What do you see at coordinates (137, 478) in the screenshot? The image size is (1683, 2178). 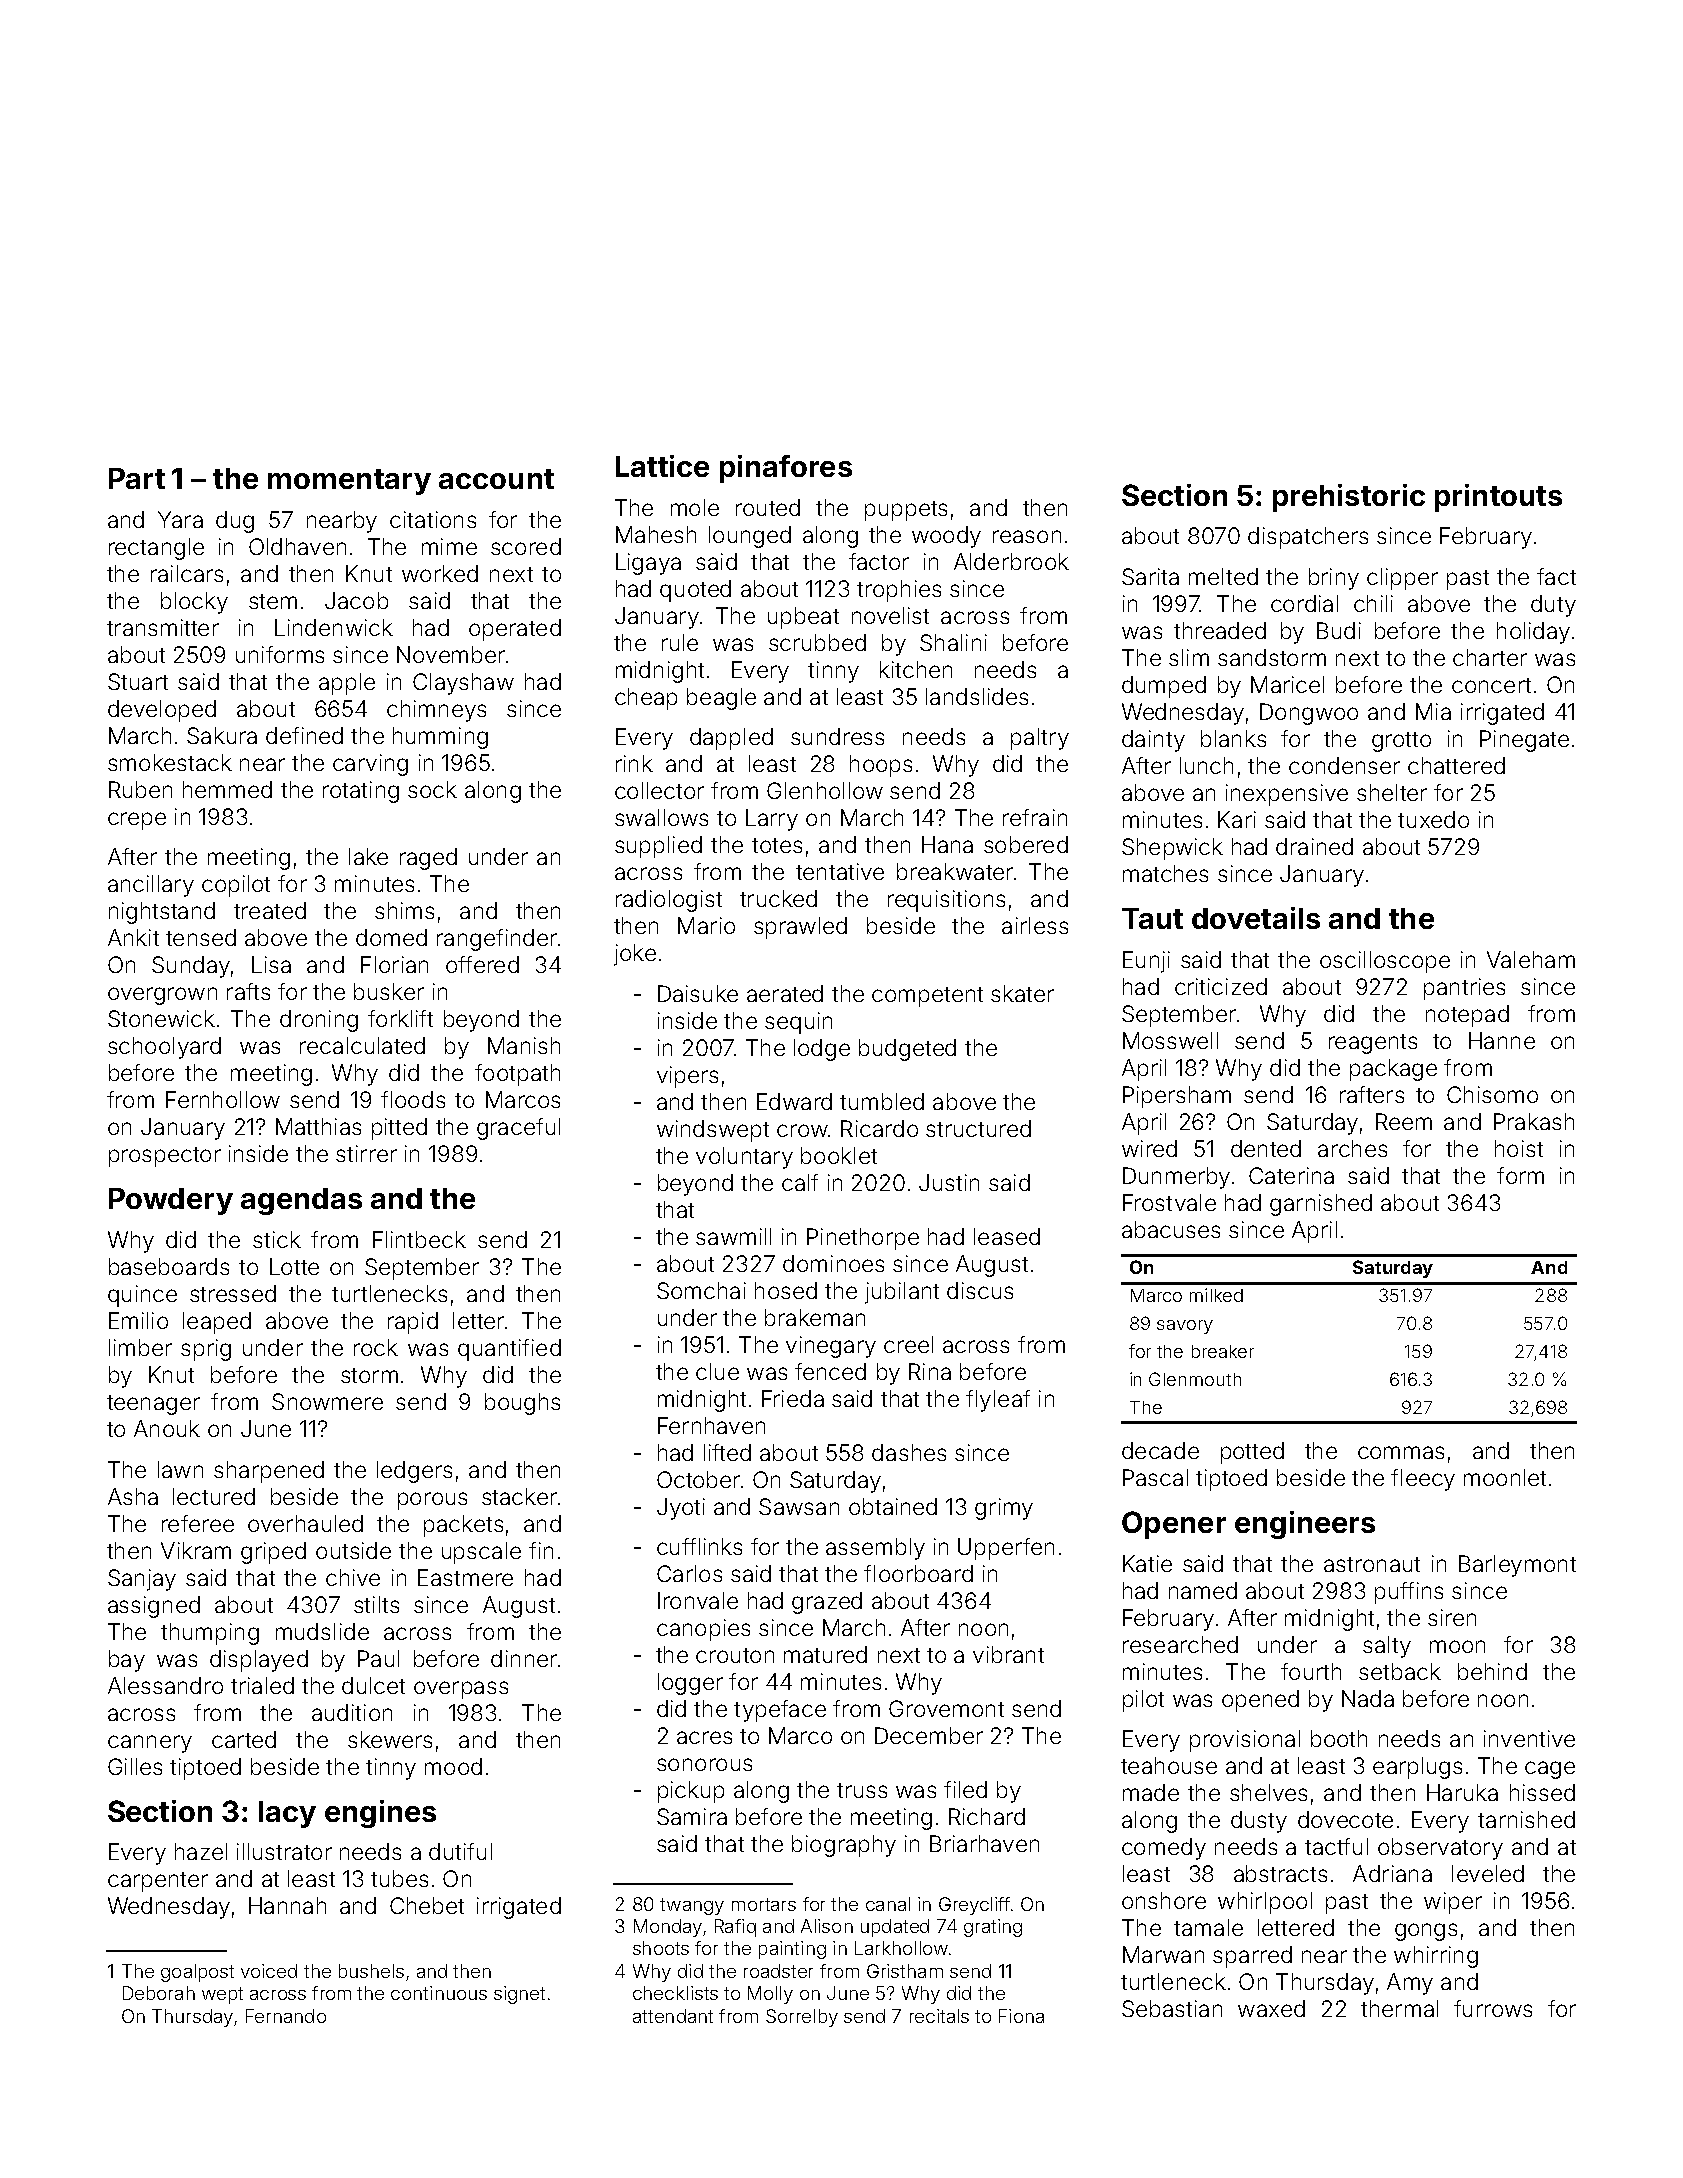 I see `Part` at bounding box center [137, 478].
